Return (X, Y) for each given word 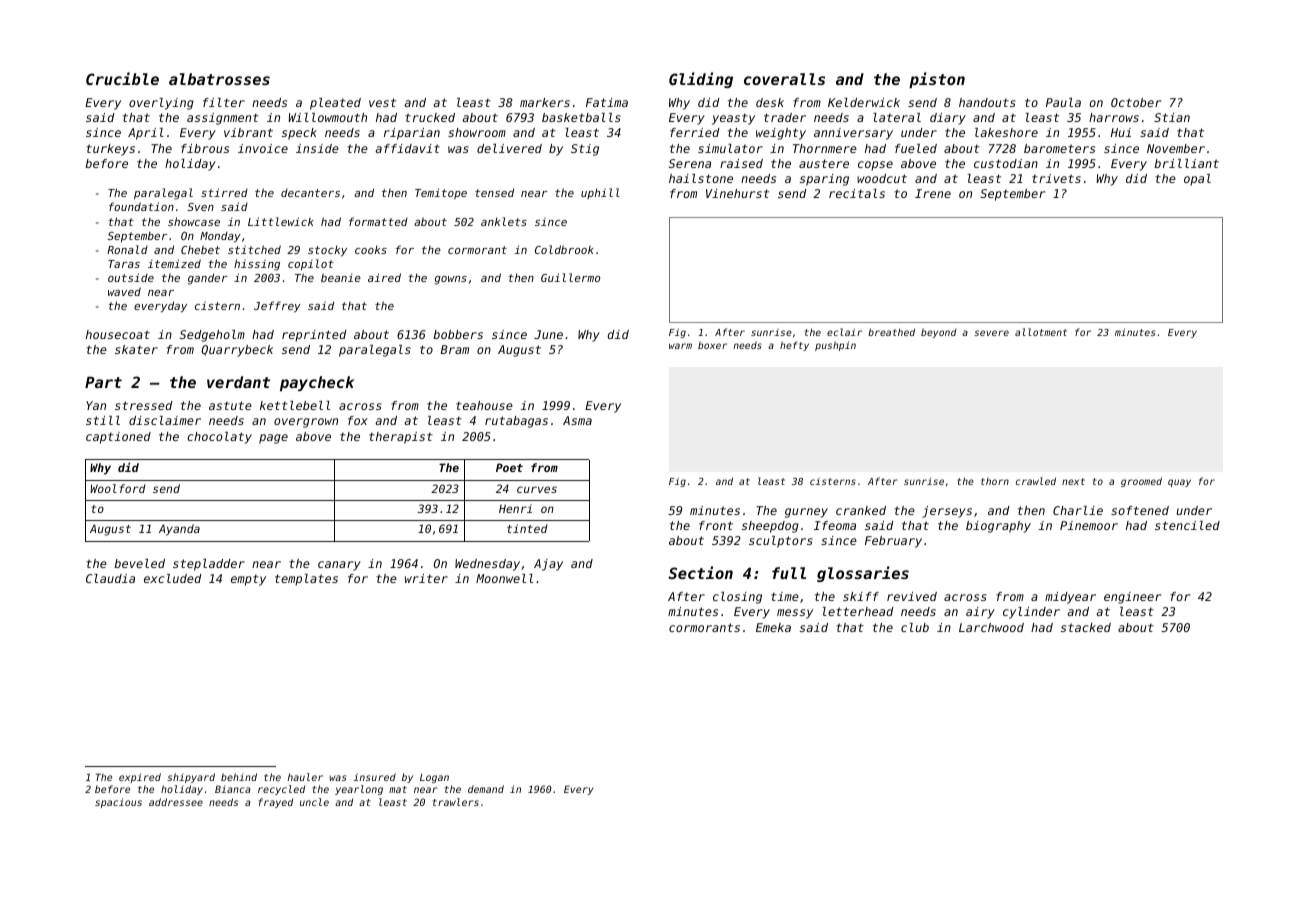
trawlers (456, 802)
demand (486, 789)
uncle (314, 802)
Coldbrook (564, 249)
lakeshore (1006, 132)
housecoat (118, 334)
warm (680, 346)
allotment (1041, 332)
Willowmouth (328, 117)
